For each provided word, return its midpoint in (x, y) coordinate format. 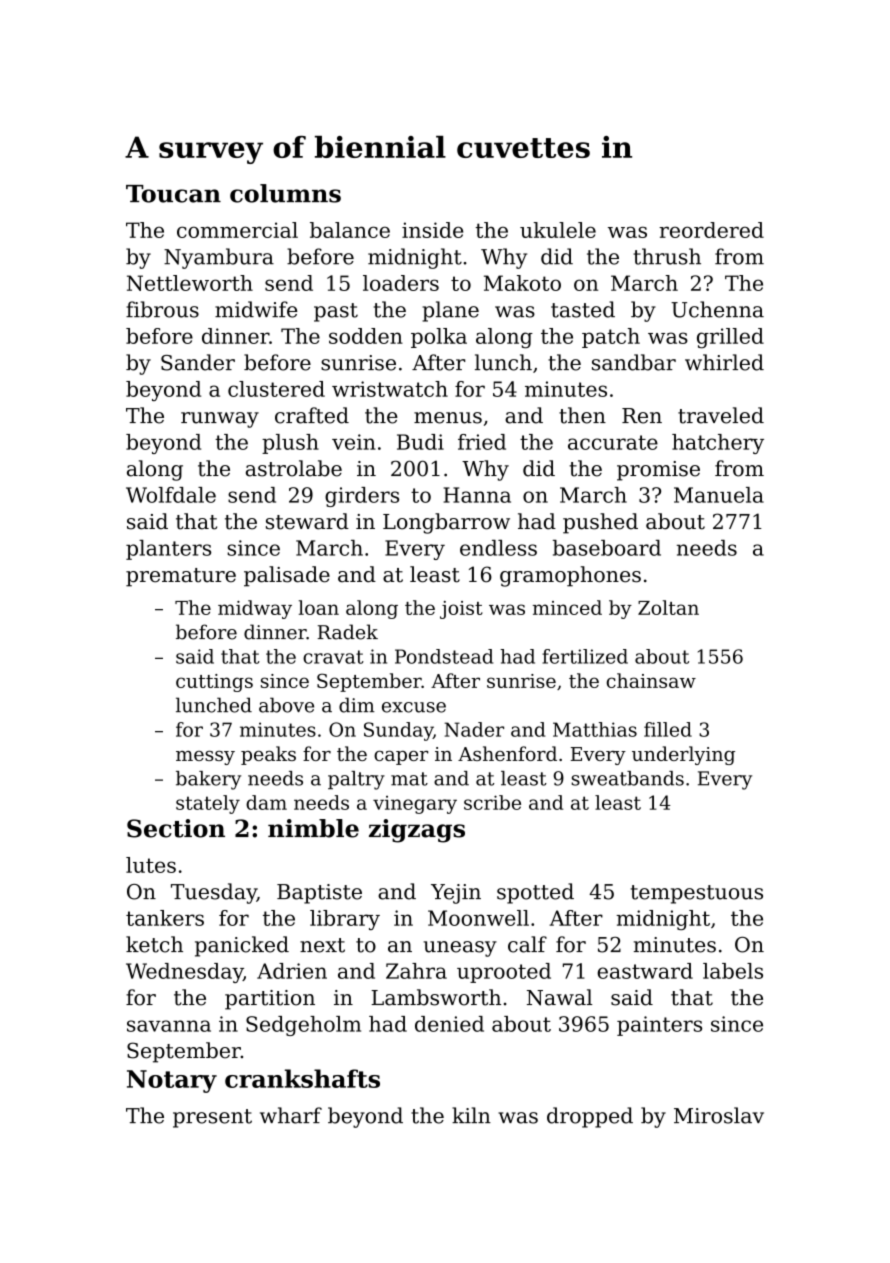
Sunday (398, 731)
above (286, 705)
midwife (256, 309)
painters (659, 1026)
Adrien (292, 971)
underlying (683, 755)
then (582, 415)
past (336, 312)
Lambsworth (436, 997)
